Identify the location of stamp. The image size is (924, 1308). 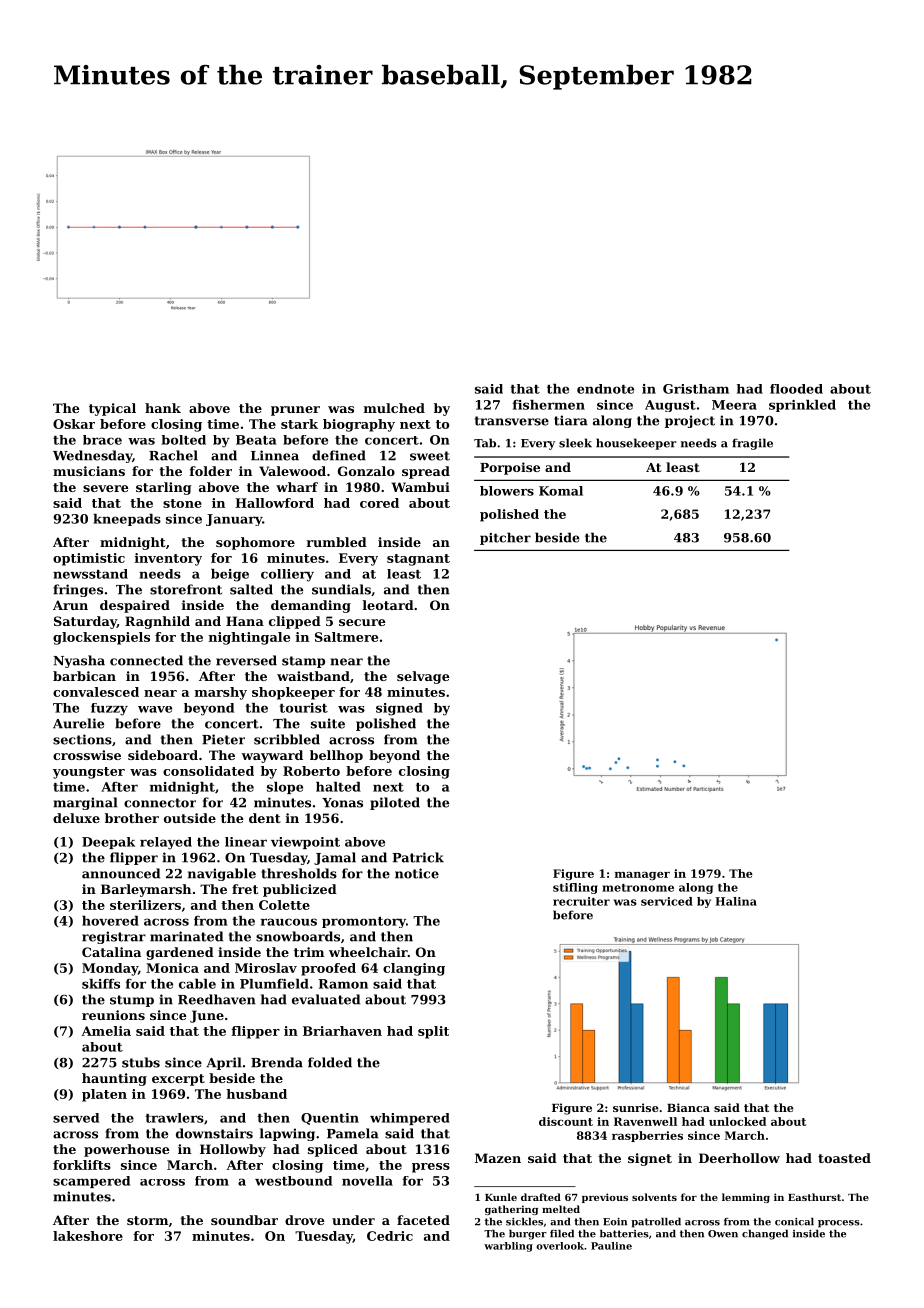
(303, 662).
